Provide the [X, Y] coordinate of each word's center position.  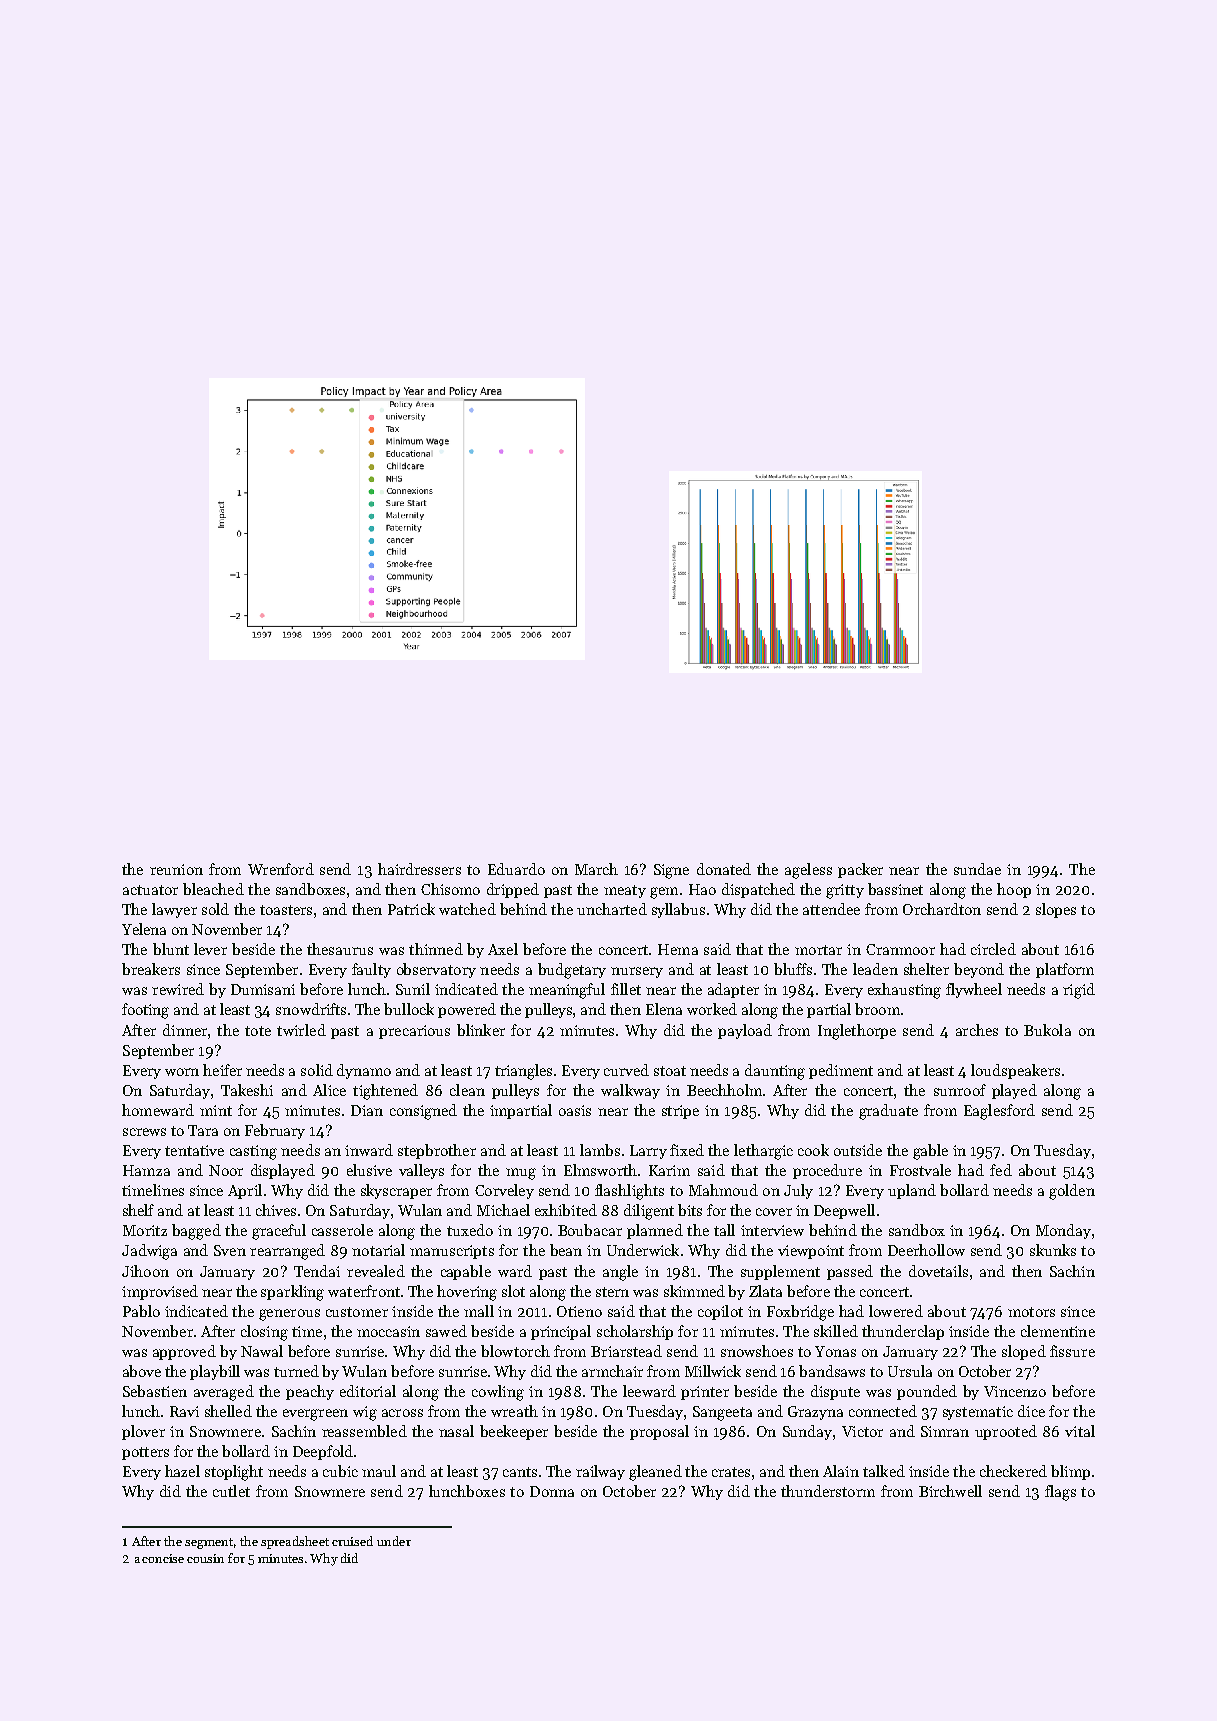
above [142, 1371]
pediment [841, 1071]
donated [724, 869]
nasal [456, 1431]
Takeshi [247, 1090]
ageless [808, 871]
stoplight [234, 1473]
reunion [176, 869]
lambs [600, 1150]
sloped [1024, 1352]
